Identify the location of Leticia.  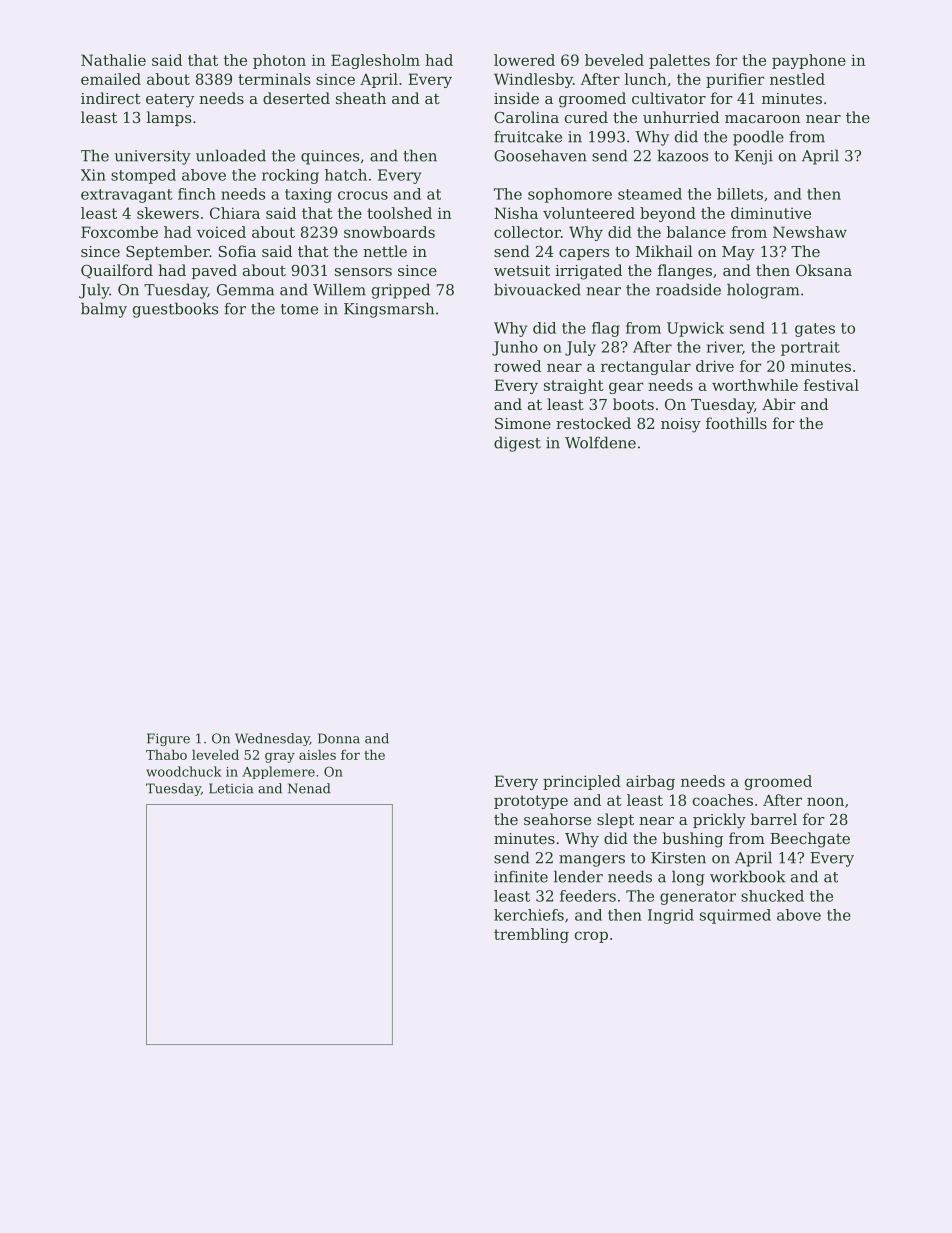
(231, 788).
